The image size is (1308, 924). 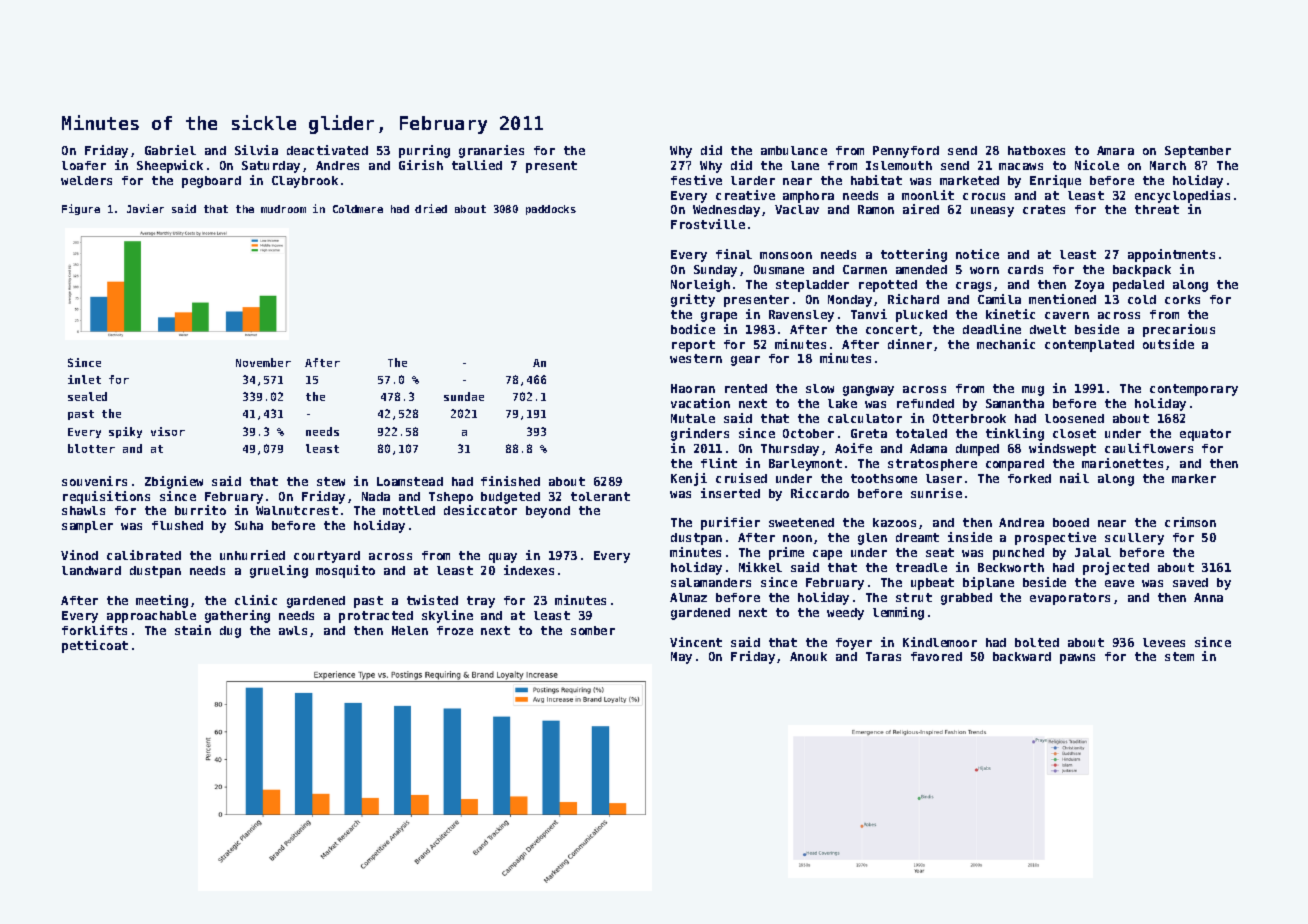 I want to click on Silvia, so click(x=256, y=150).
